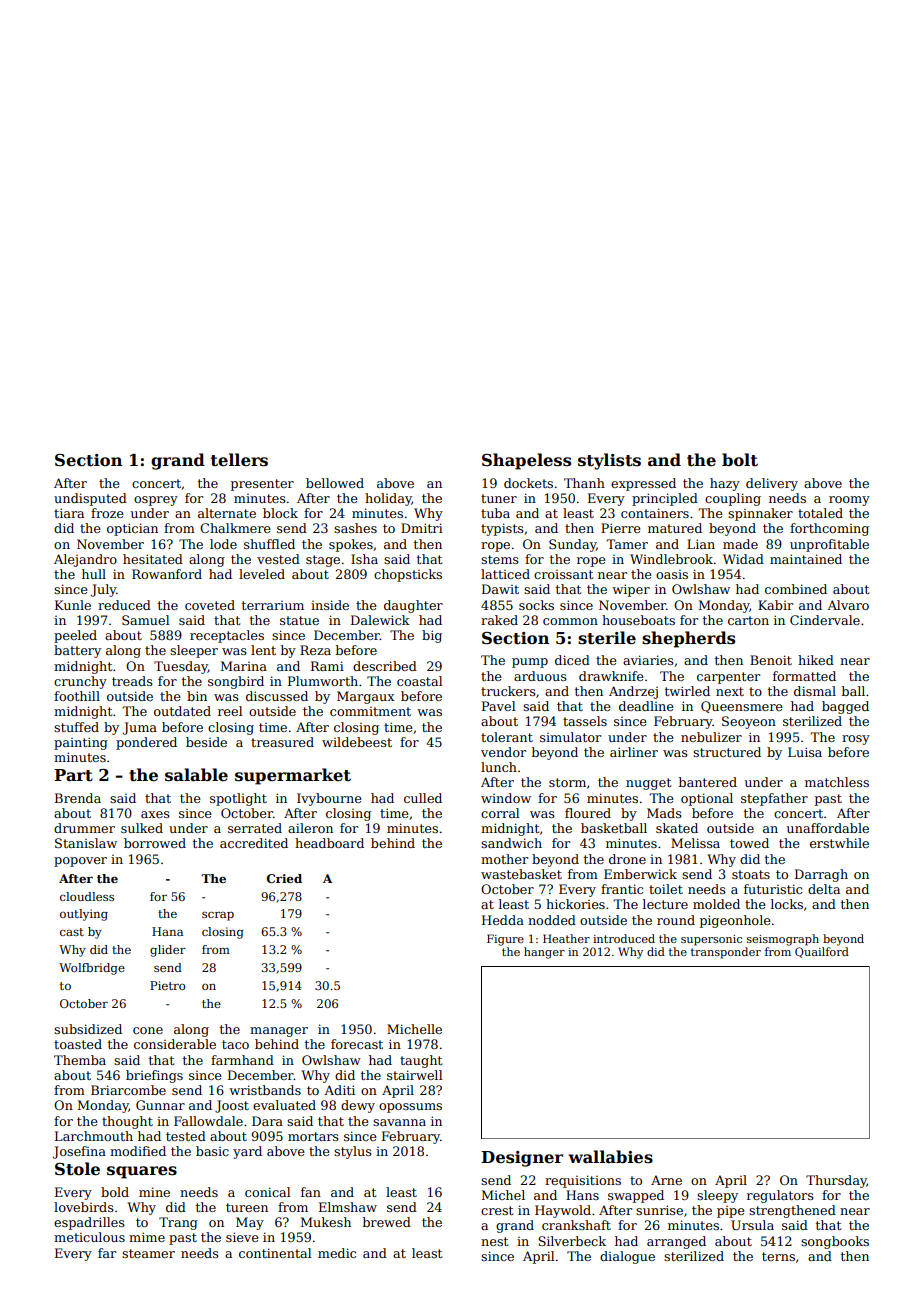 This image has width=924, height=1308. I want to click on dialogue, so click(627, 1257).
